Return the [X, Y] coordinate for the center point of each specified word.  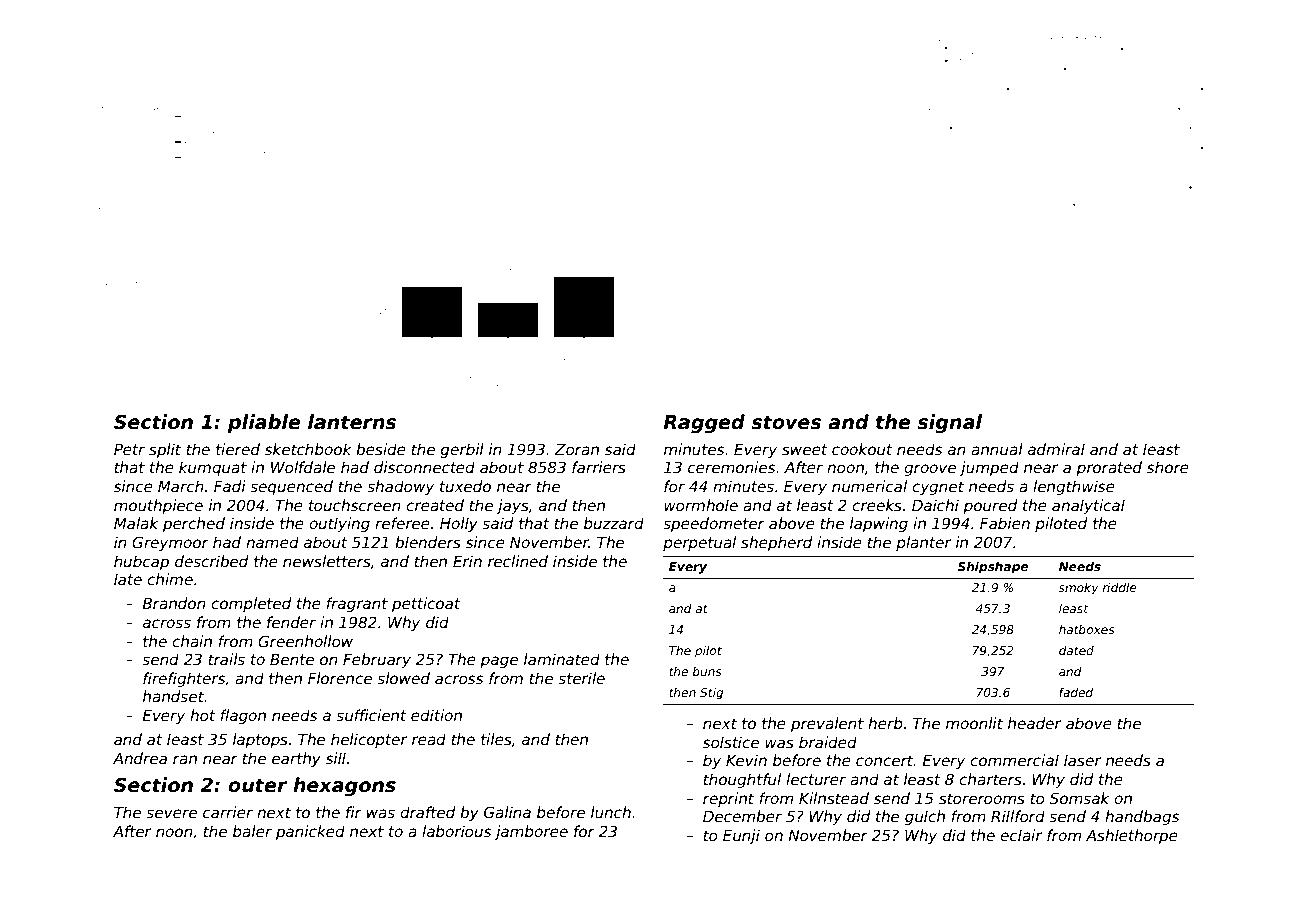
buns [707, 671]
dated [1076, 650]
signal [949, 423]
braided [828, 742]
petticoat [426, 604]
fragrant [357, 604]
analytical [1088, 506]
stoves [786, 422]
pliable [264, 423]
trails [226, 659]
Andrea [140, 758]
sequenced [291, 487]
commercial [1014, 760]
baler [252, 831]
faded [1076, 692]
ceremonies [731, 467]
